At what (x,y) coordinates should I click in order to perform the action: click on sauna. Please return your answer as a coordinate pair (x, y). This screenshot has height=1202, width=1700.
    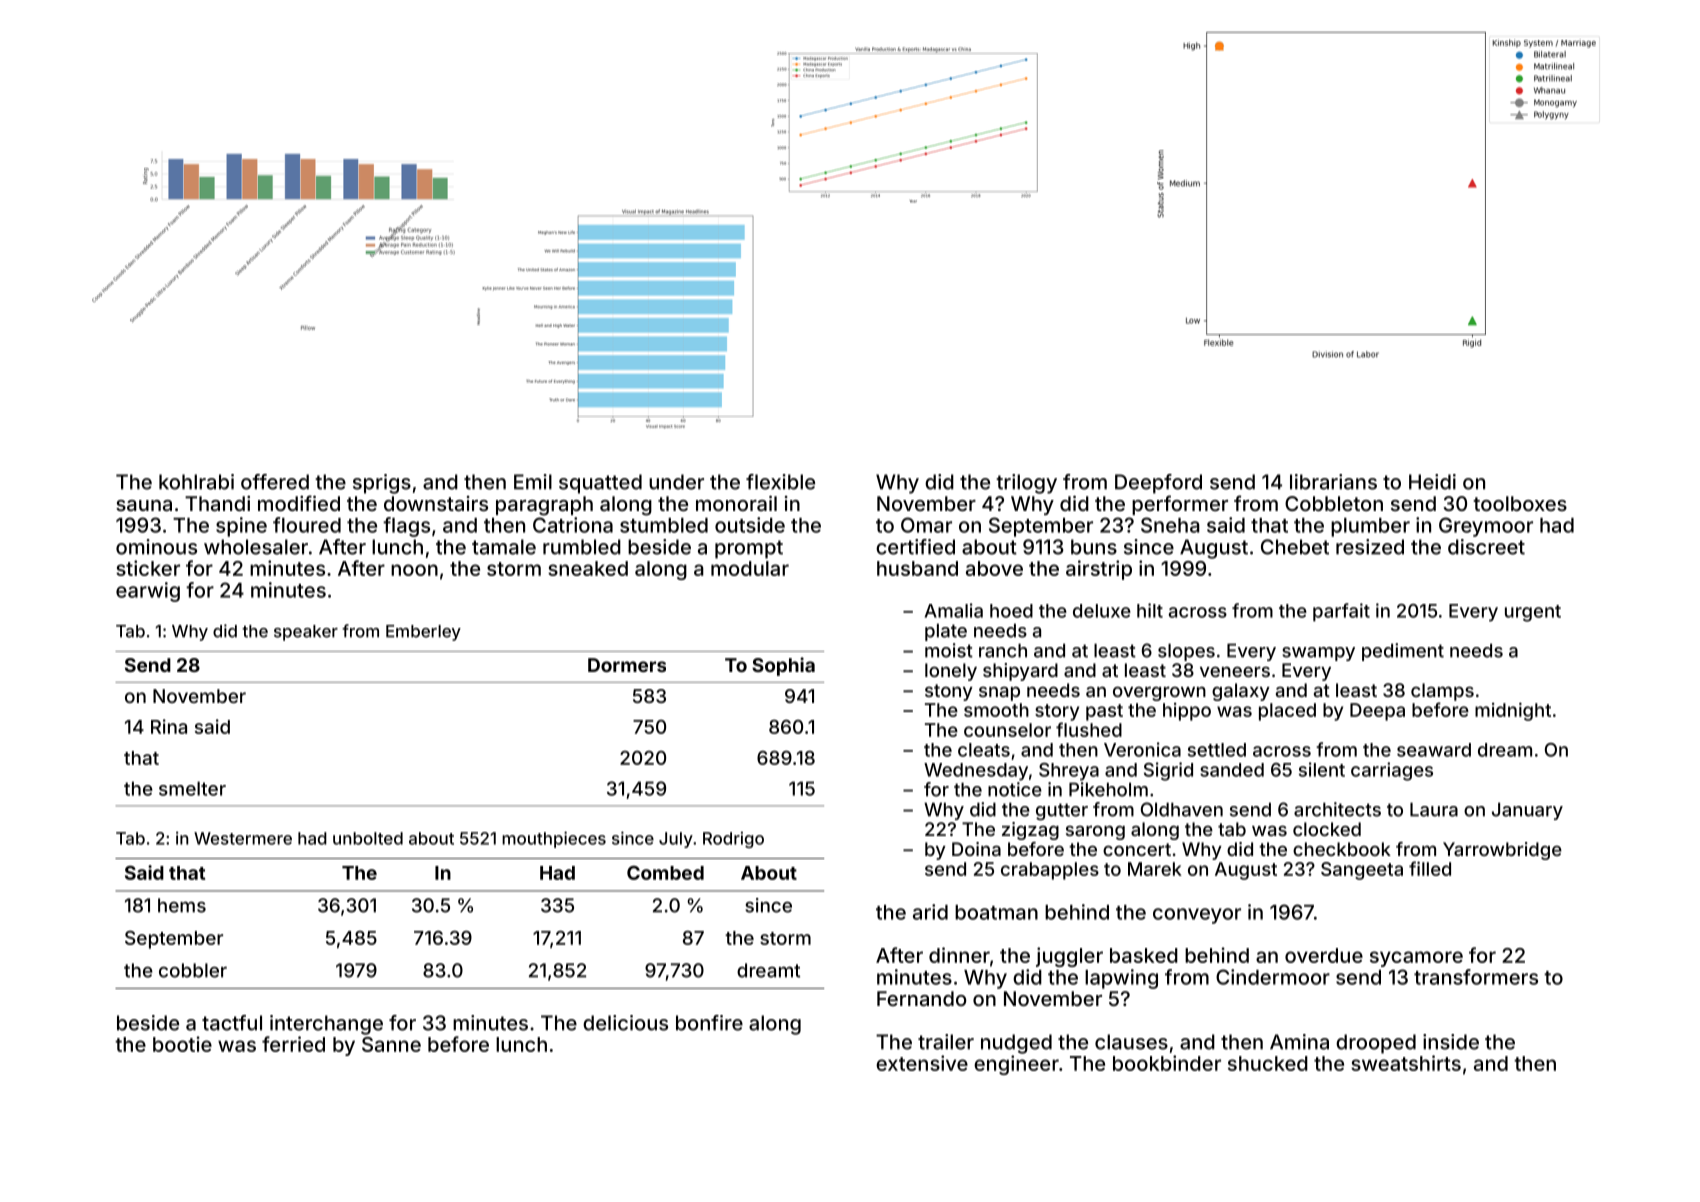
    Looking at the image, I should click on (144, 505).
